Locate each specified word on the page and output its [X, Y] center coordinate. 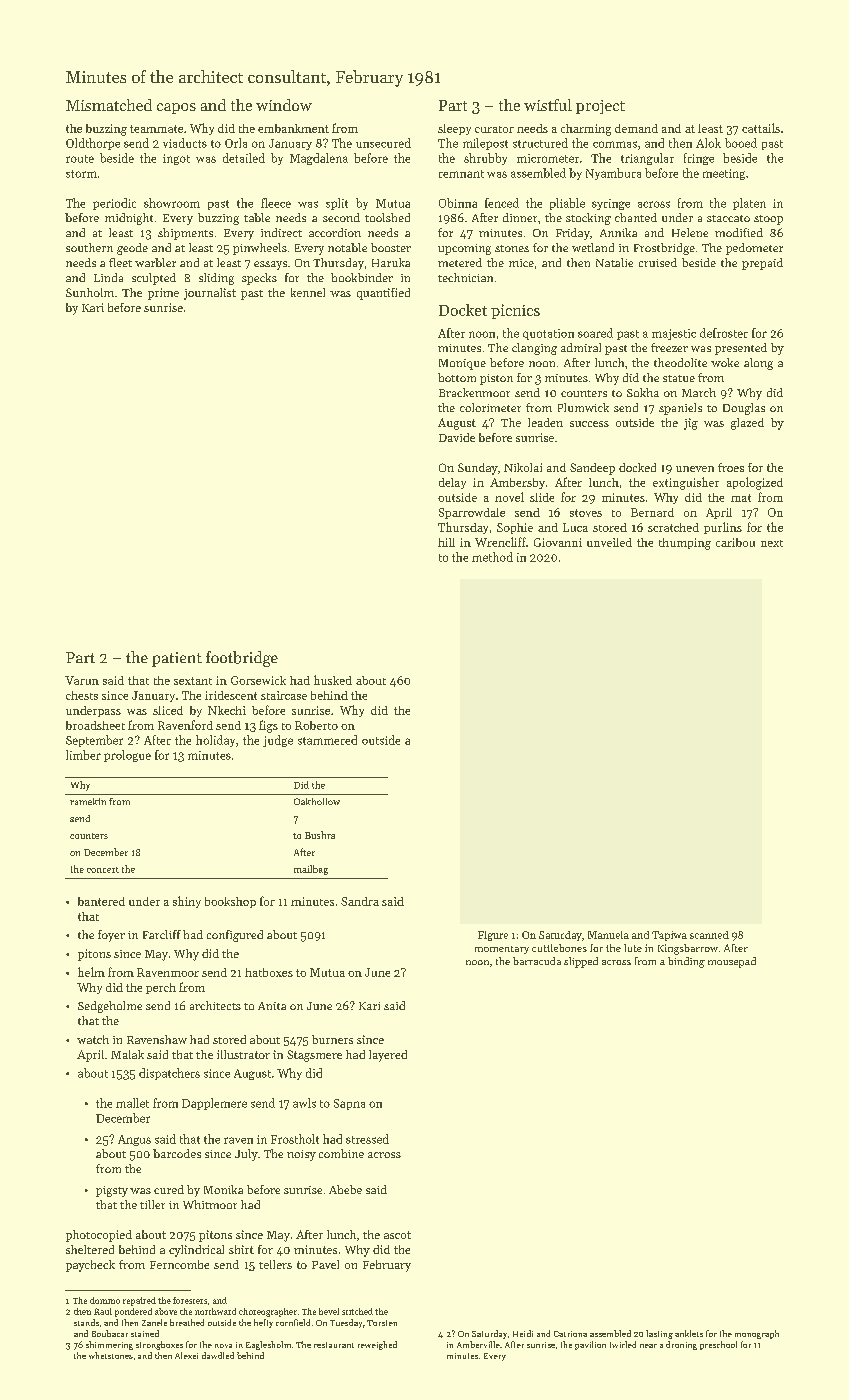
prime [163, 294]
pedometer [754, 249]
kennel [308, 292]
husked [333, 680]
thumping [685, 544]
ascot [397, 1235]
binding [686, 962]
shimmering [109, 1345]
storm [81, 174]
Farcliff [162, 934]
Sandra [360, 901]
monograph [757, 1334]
